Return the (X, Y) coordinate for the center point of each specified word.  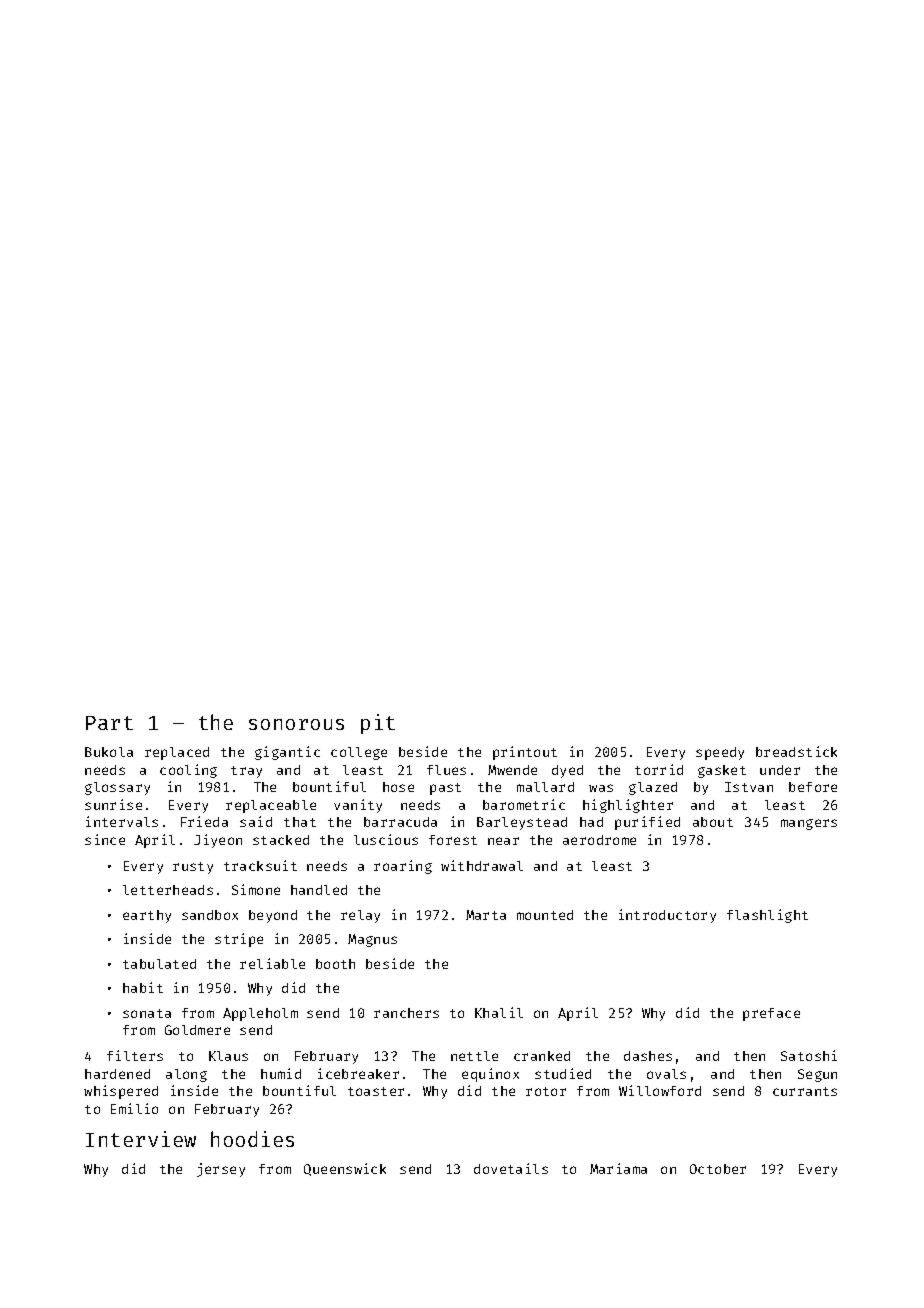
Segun (817, 1075)
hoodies (252, 1139)
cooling (188, 771)
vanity (358, 806)
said (256, 821)
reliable (272, 963)
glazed (653, 788)
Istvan (749, 787)
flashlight (767, 916)
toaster (376, 1091)
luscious (386, 839)
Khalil (499, 1012)
